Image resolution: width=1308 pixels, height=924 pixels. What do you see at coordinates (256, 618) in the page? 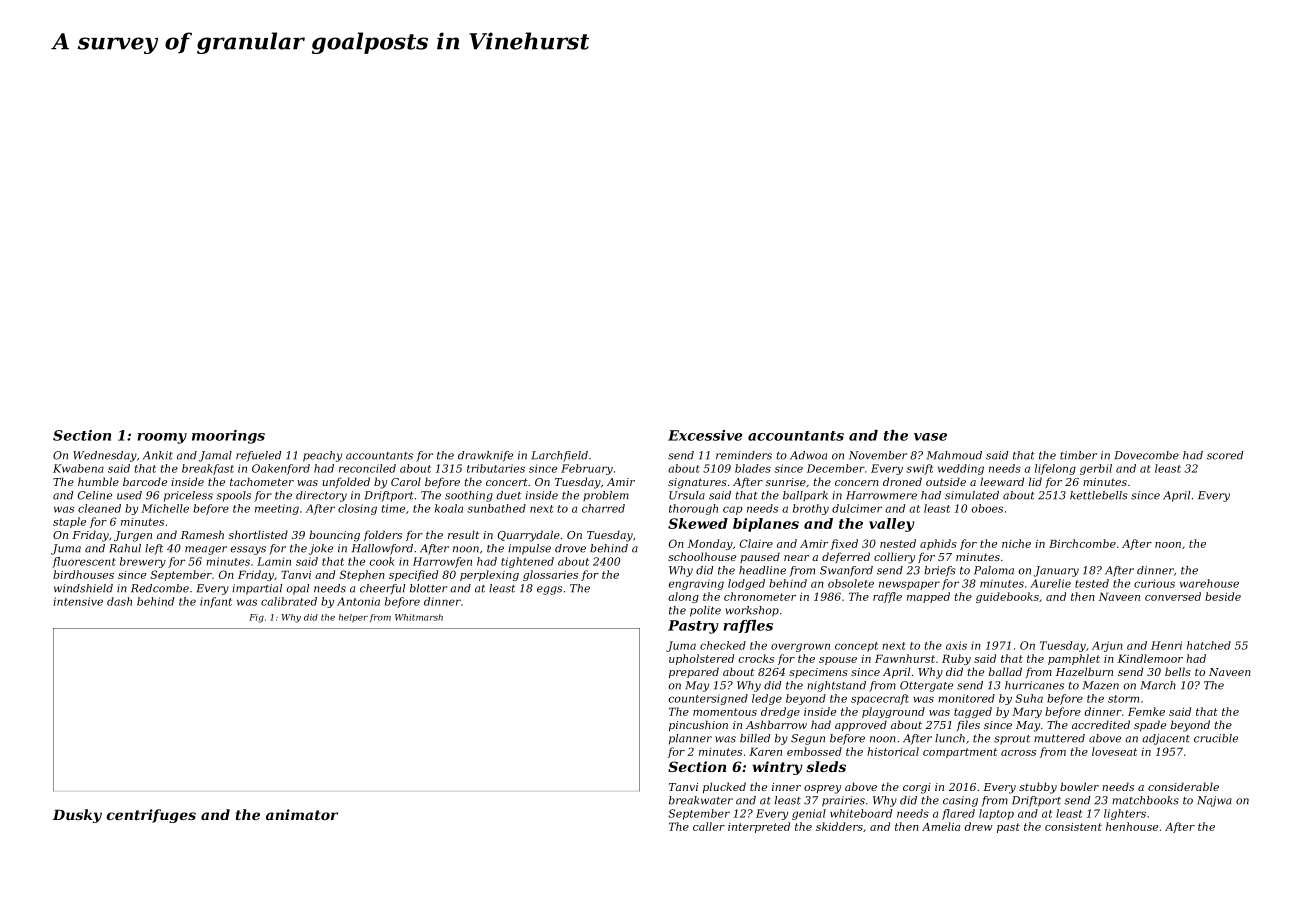
I see `Fig` at bounding box center [256, 618].
